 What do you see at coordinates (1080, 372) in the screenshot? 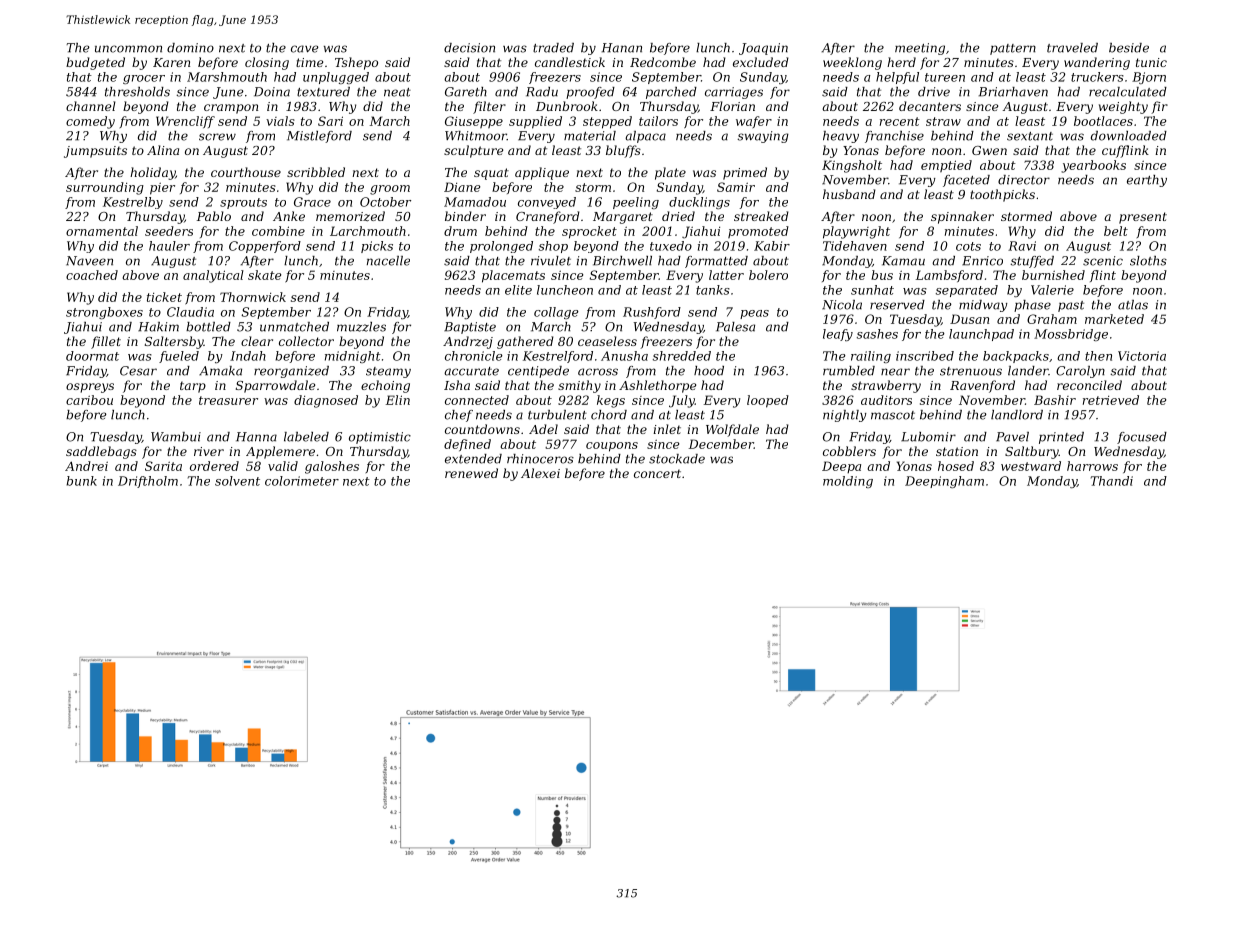
I see `Carolyn` at bounding box center [1080, 372].
